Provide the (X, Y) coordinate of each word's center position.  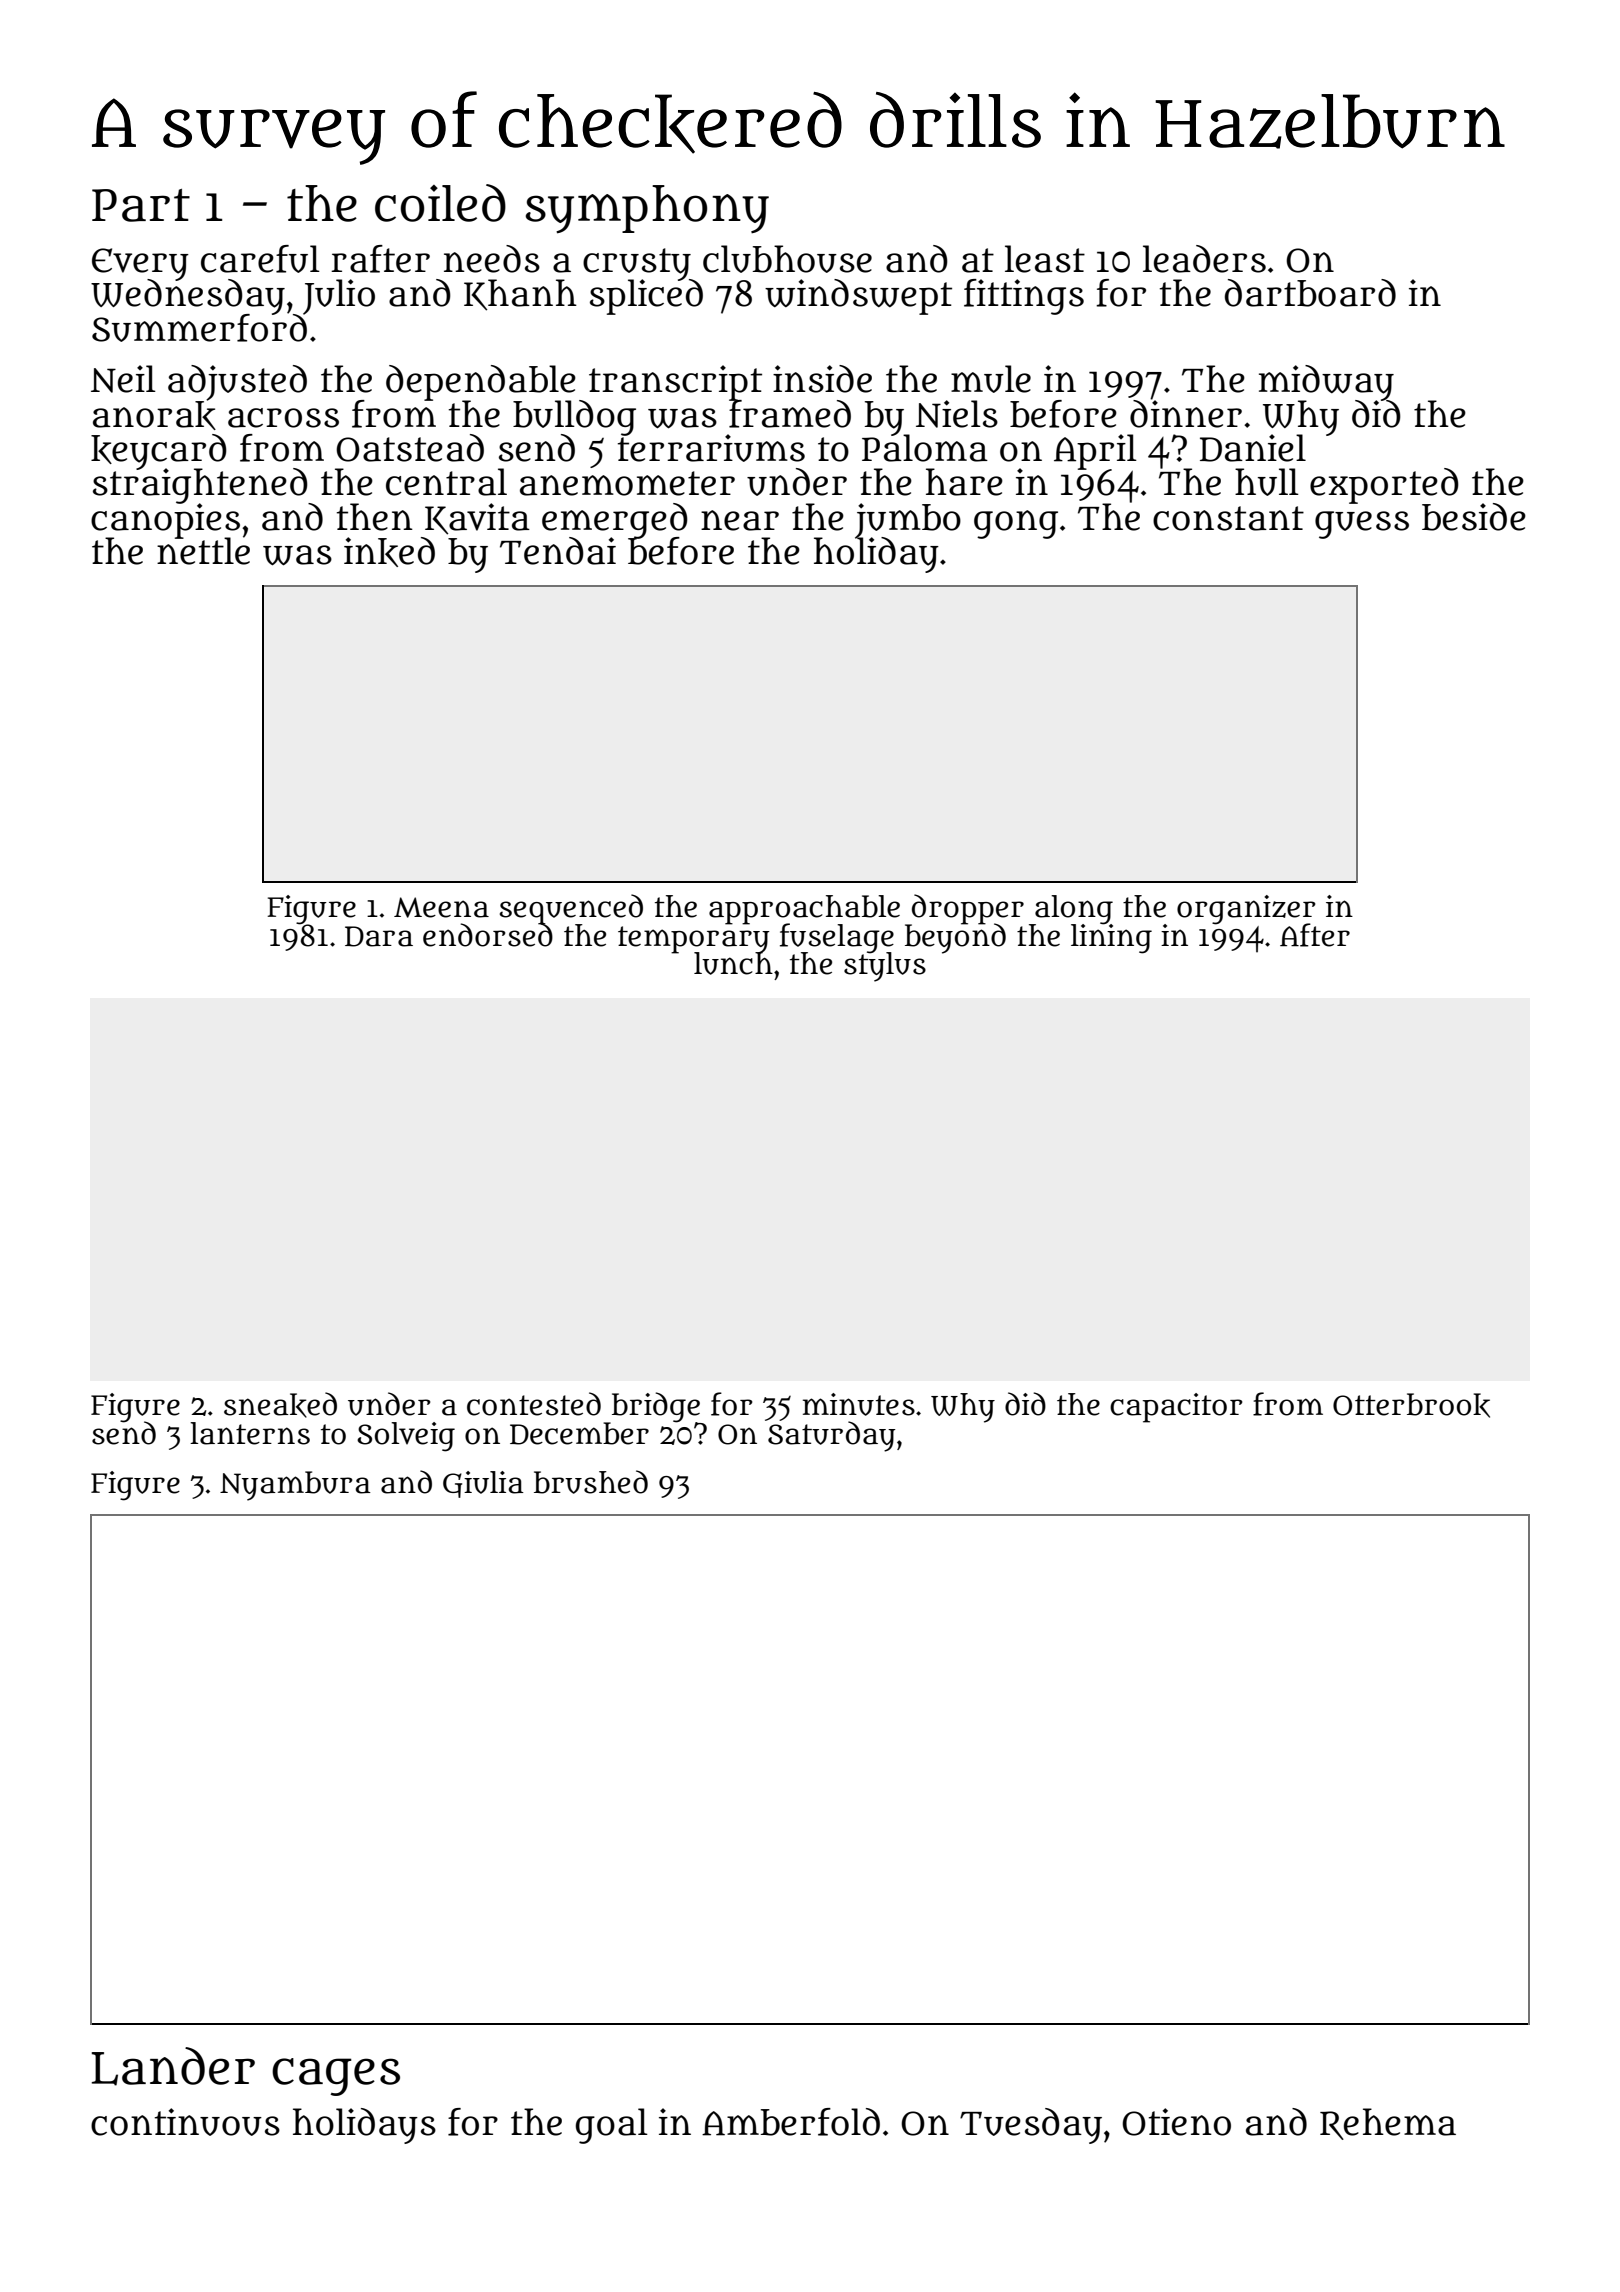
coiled (440, 203)
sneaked (280, 1405)
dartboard (1310, 293)
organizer (1246, 909)
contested (534, 1404)
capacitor (1176, 1408)
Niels (957, 414)
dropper (968, 909)
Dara (379, 936)
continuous (185, 2122)
